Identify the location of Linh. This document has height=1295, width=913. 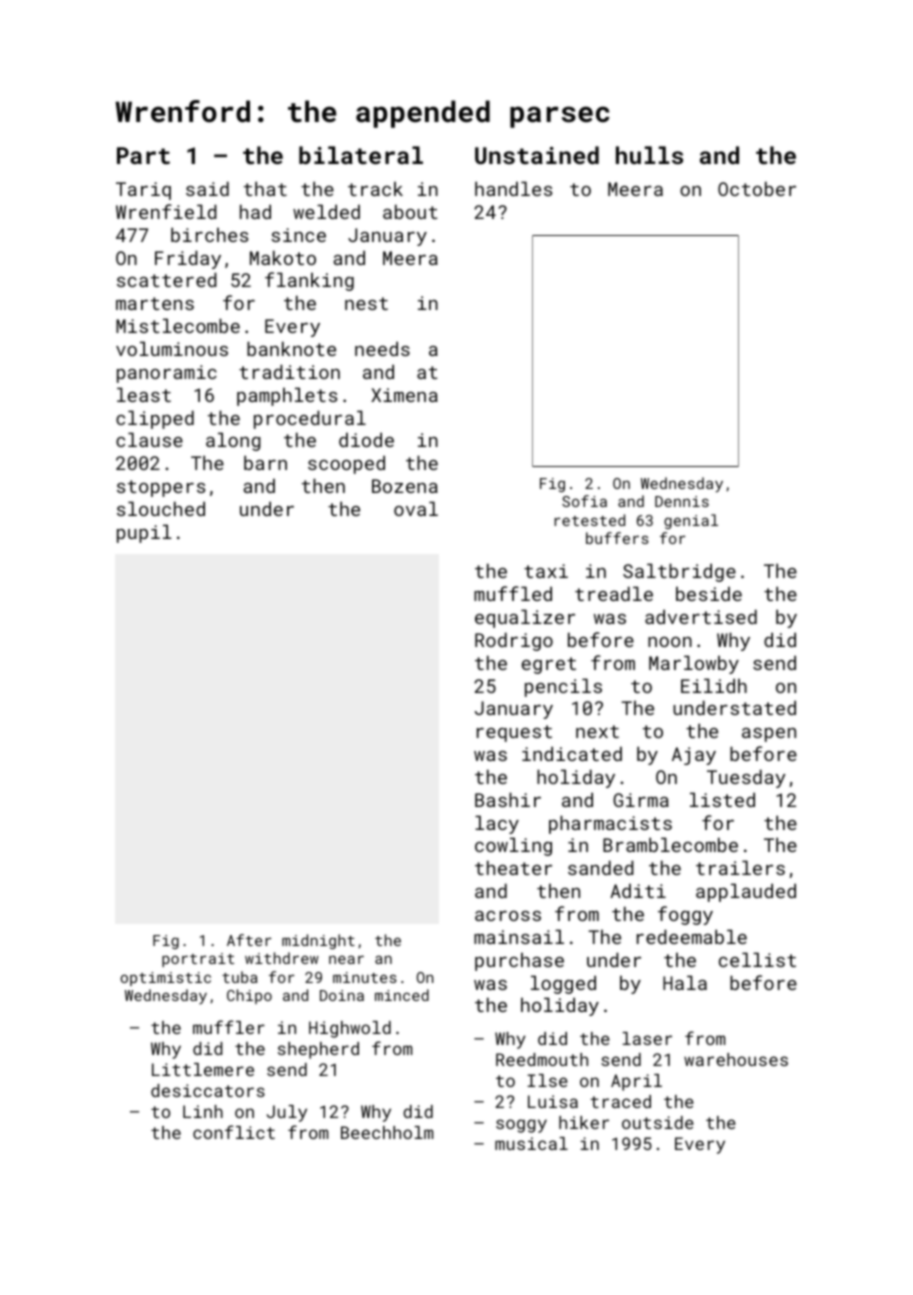
(203, 1111).
